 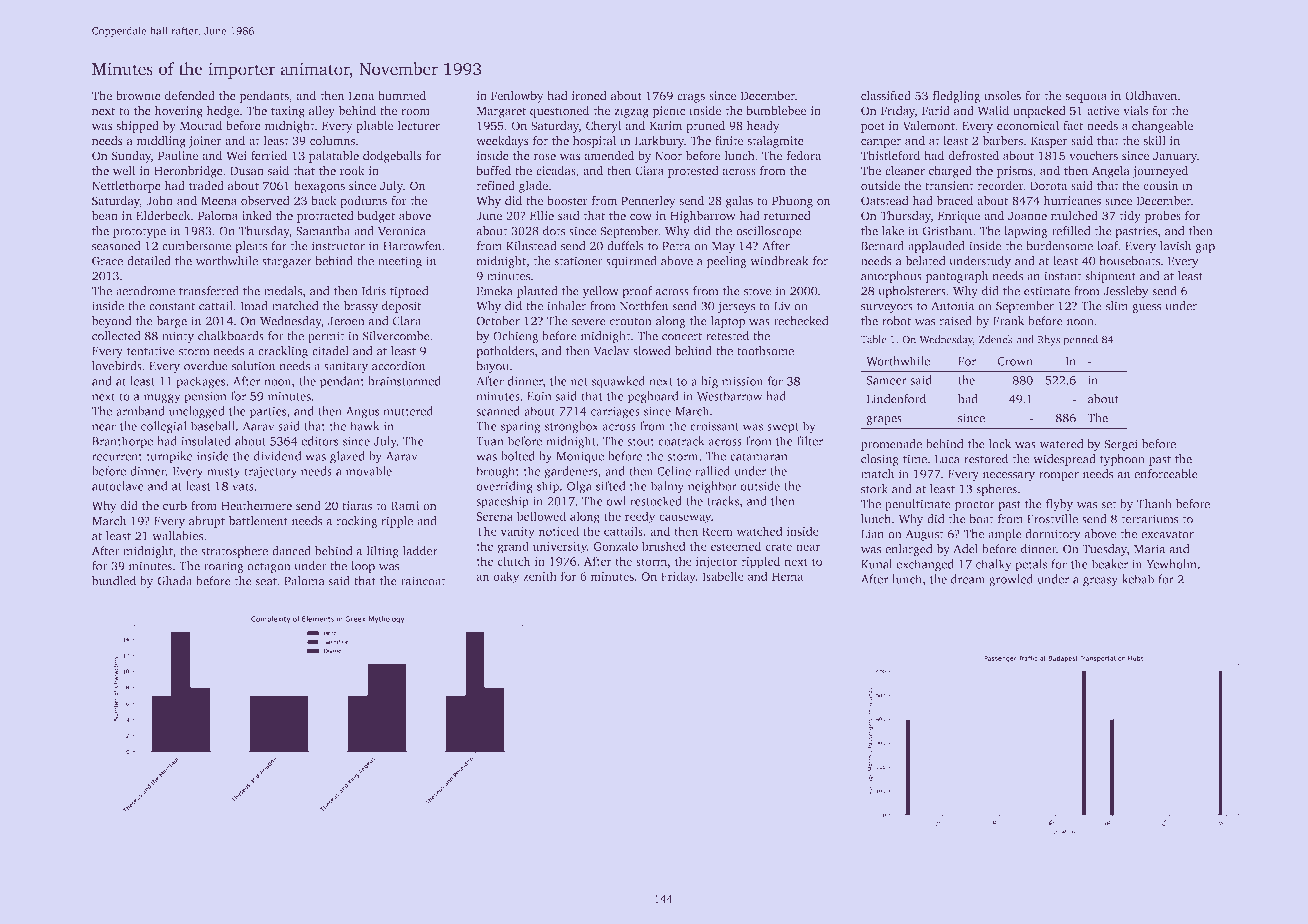 What do you see at coordinates (111, 322) in the screenshot?
I see `beyond` at bounding box center [111, 322].
